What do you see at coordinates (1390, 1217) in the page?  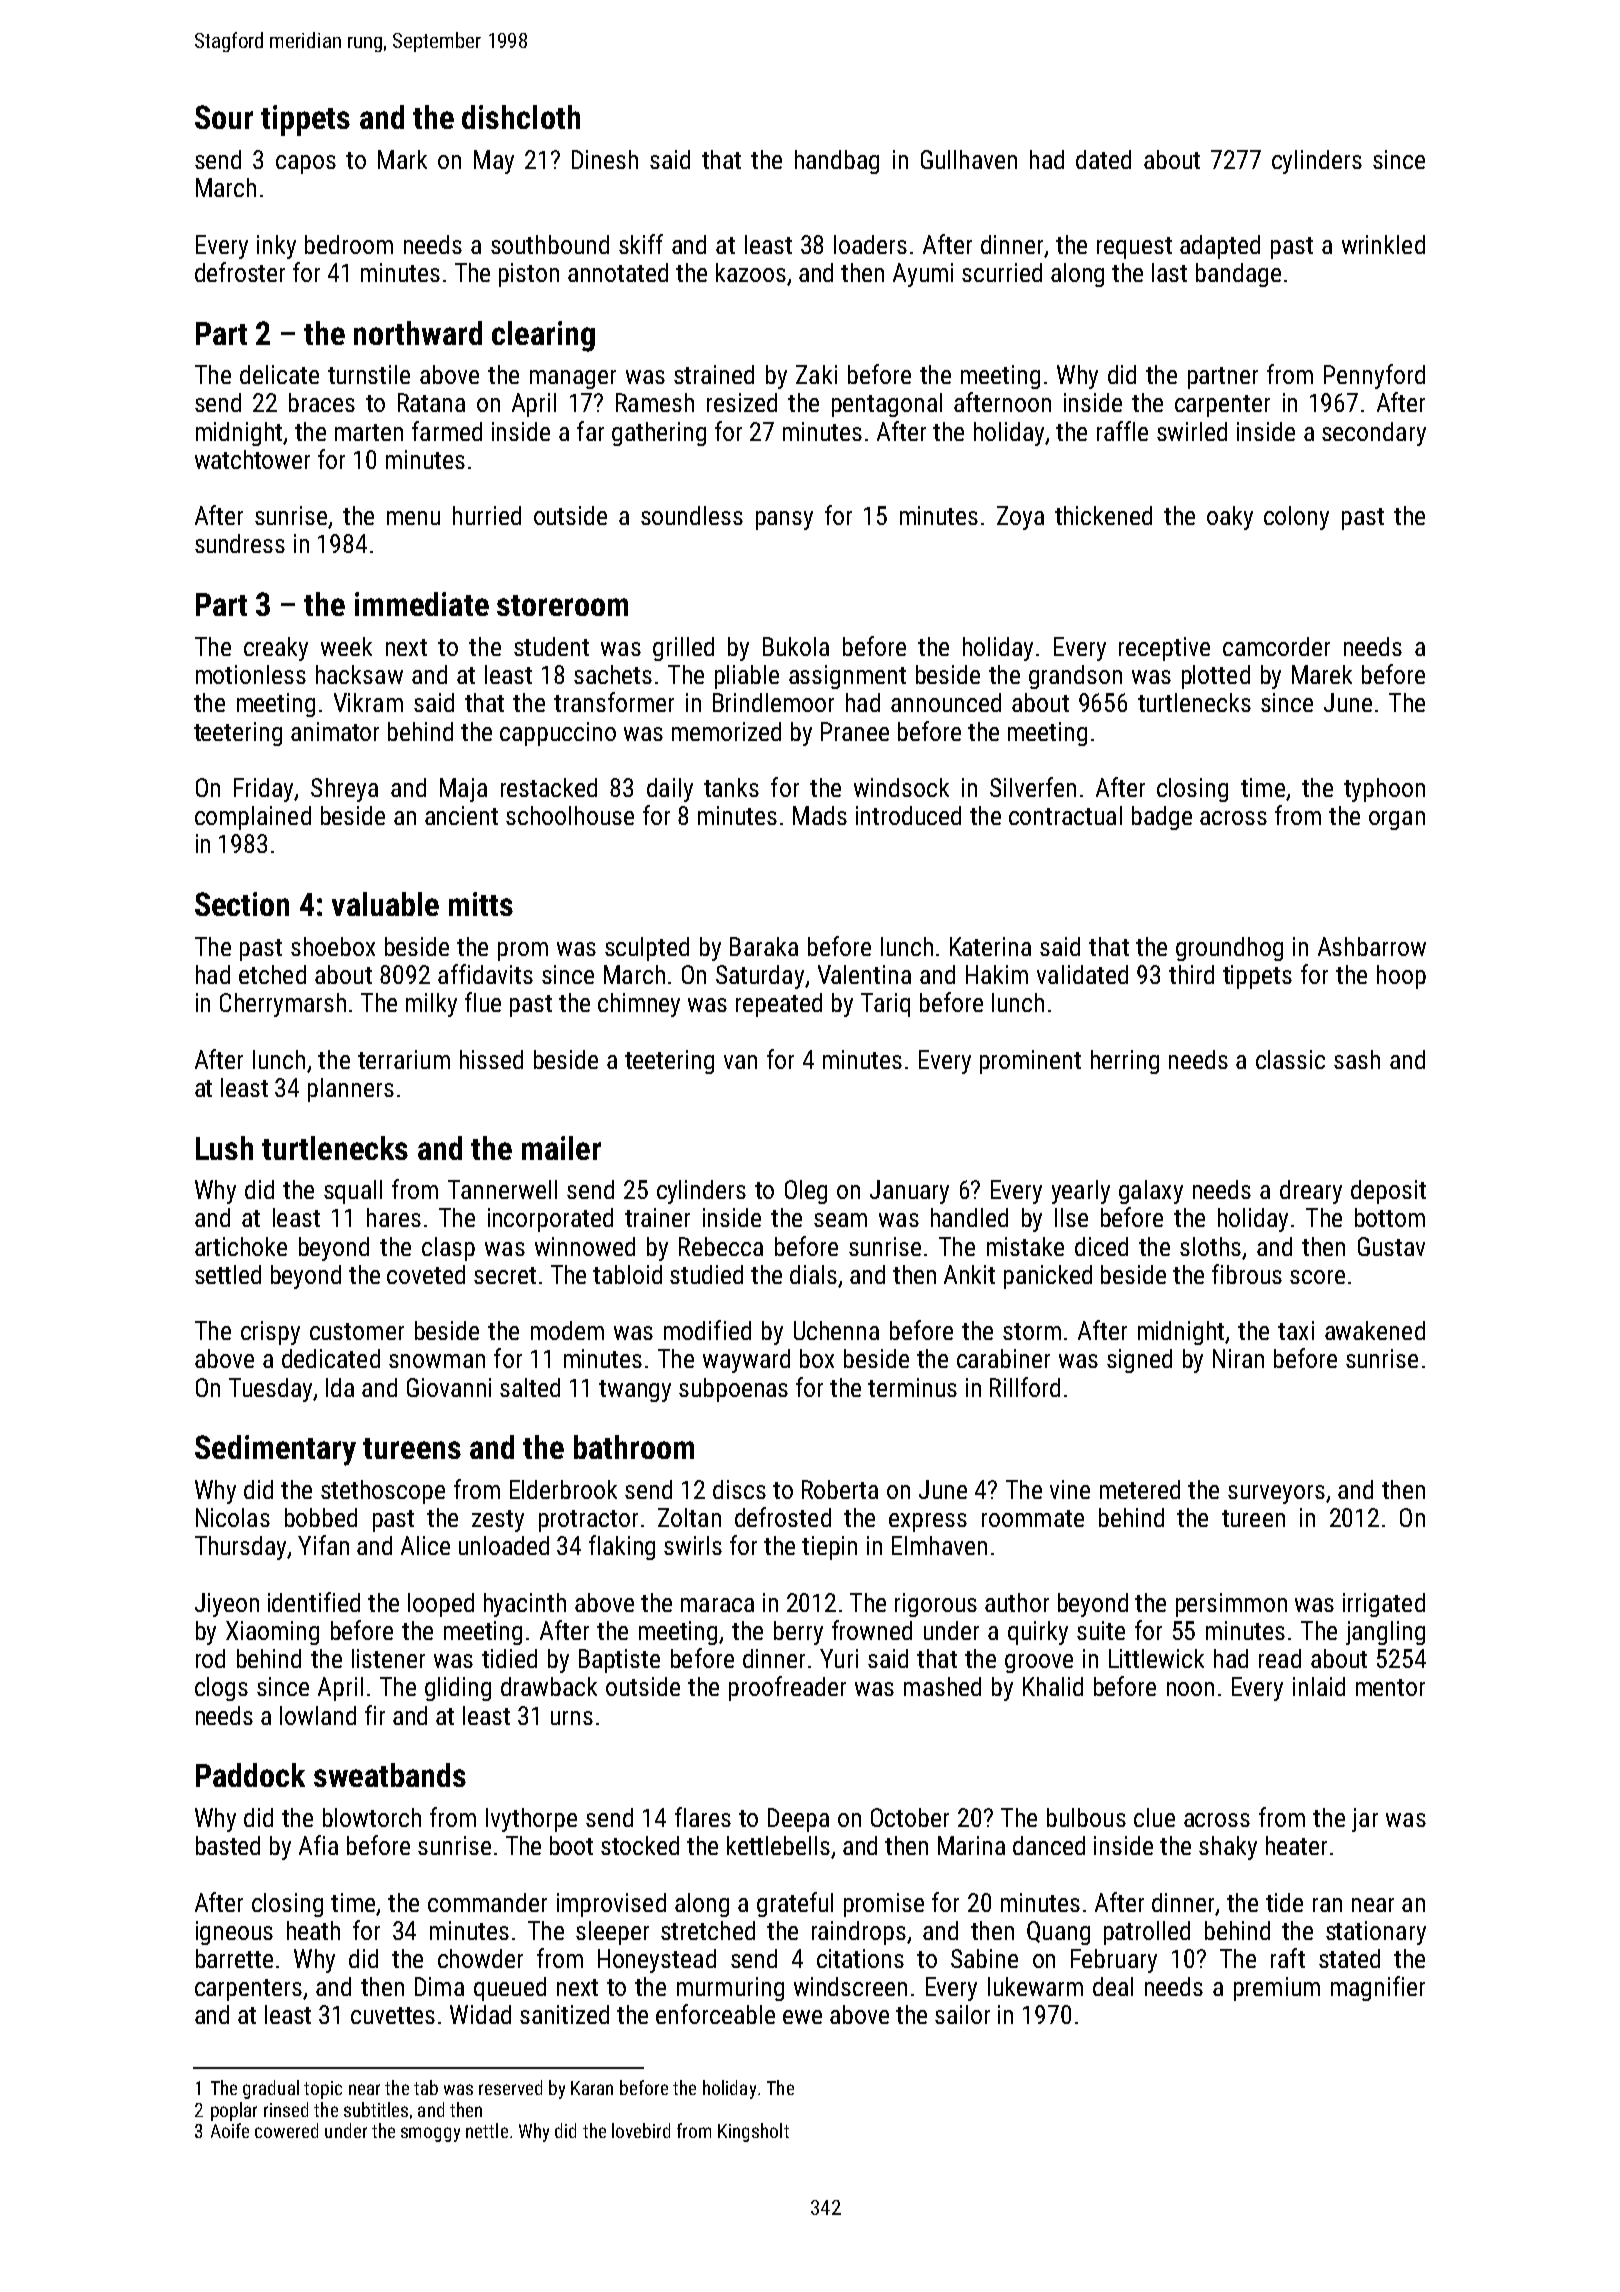 I see `bottom` at bounding box center [1390, 1217].
